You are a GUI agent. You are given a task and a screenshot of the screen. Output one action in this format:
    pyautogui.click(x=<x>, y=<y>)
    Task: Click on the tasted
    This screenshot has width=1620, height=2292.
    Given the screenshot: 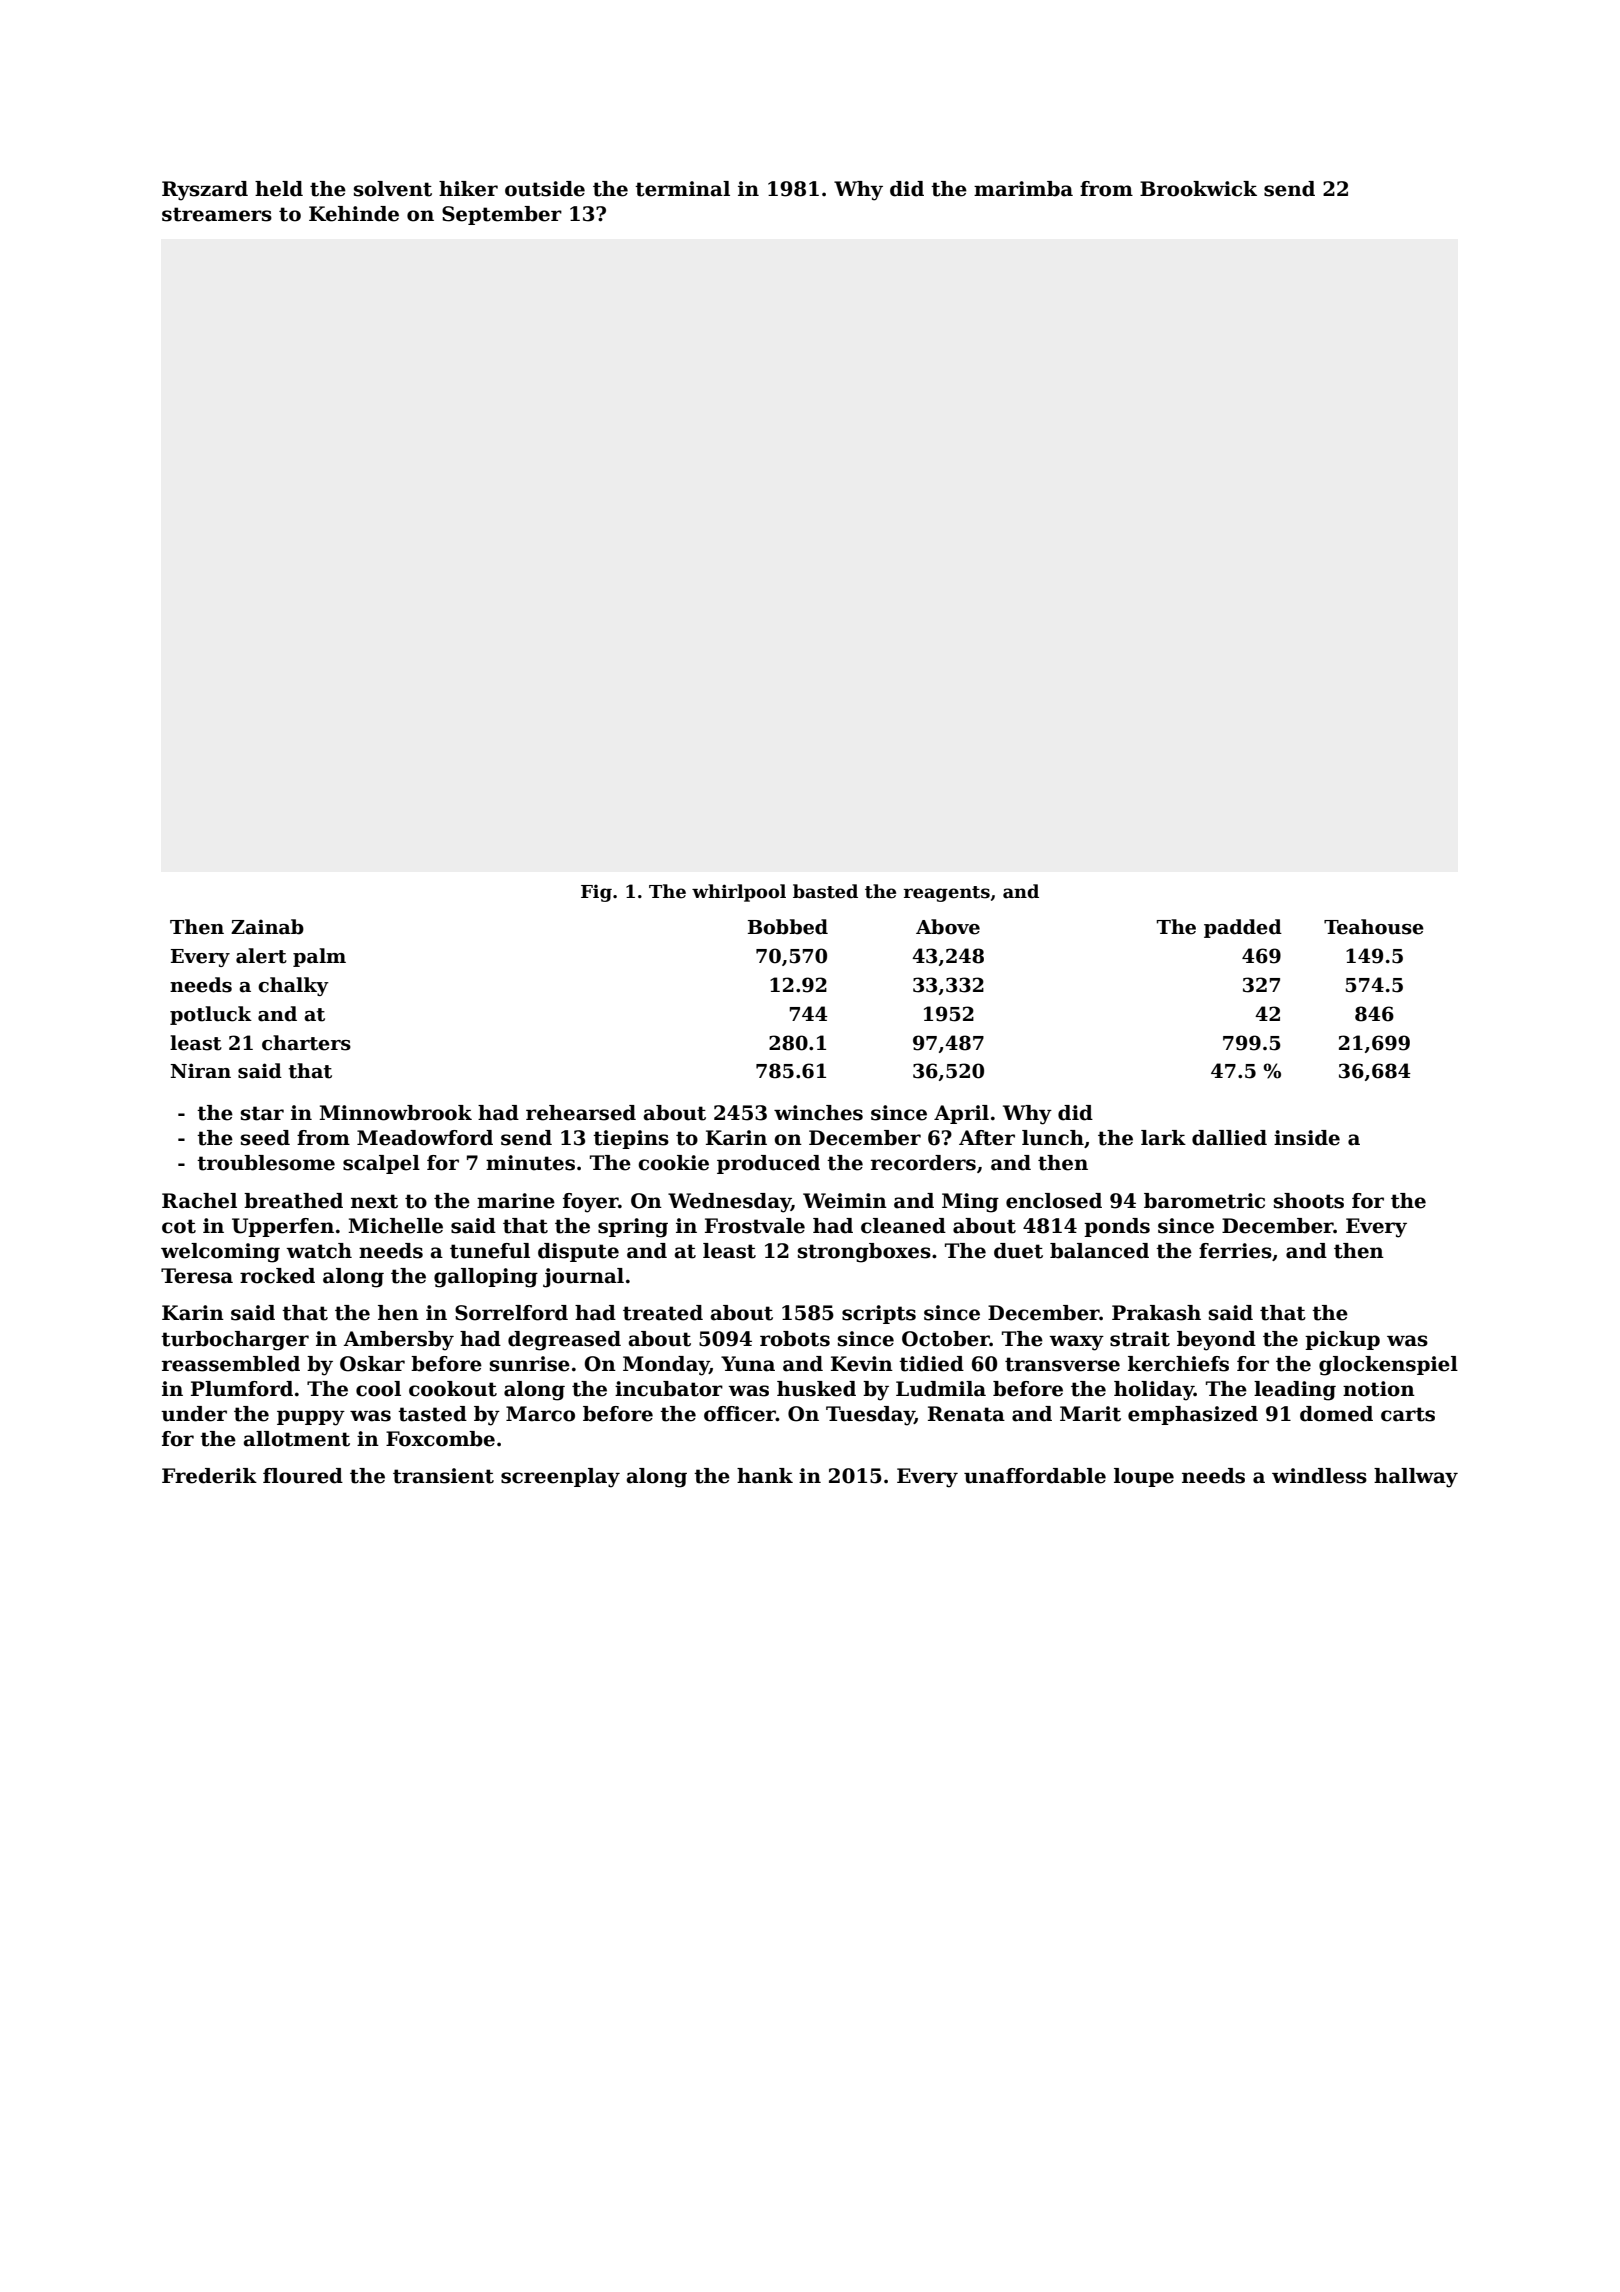 What is the action you would take?
    pyautogui.click(x=432, y=1414)
